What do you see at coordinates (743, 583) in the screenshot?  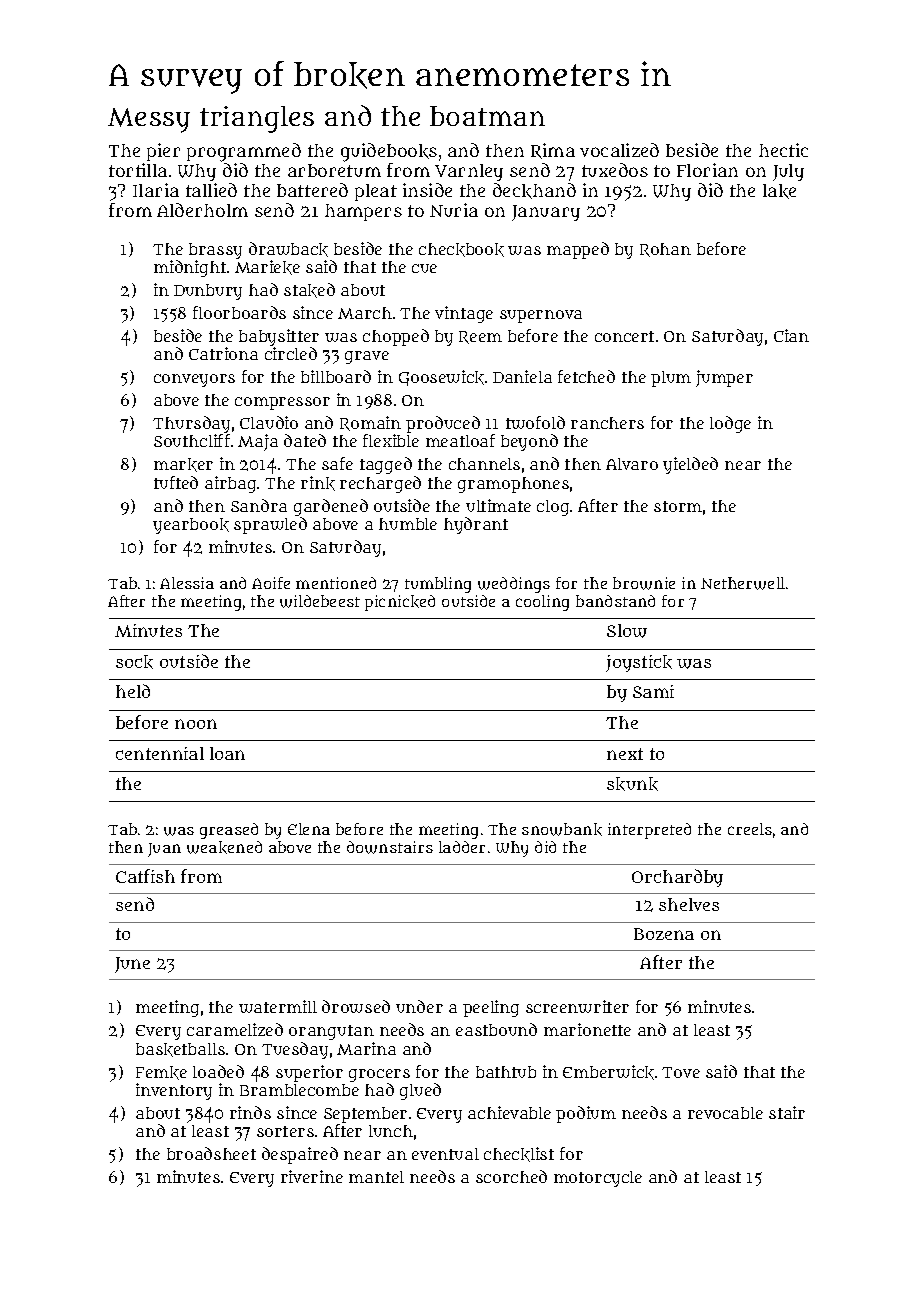 I see `Netherwell` at bounding box center [743, 583].
